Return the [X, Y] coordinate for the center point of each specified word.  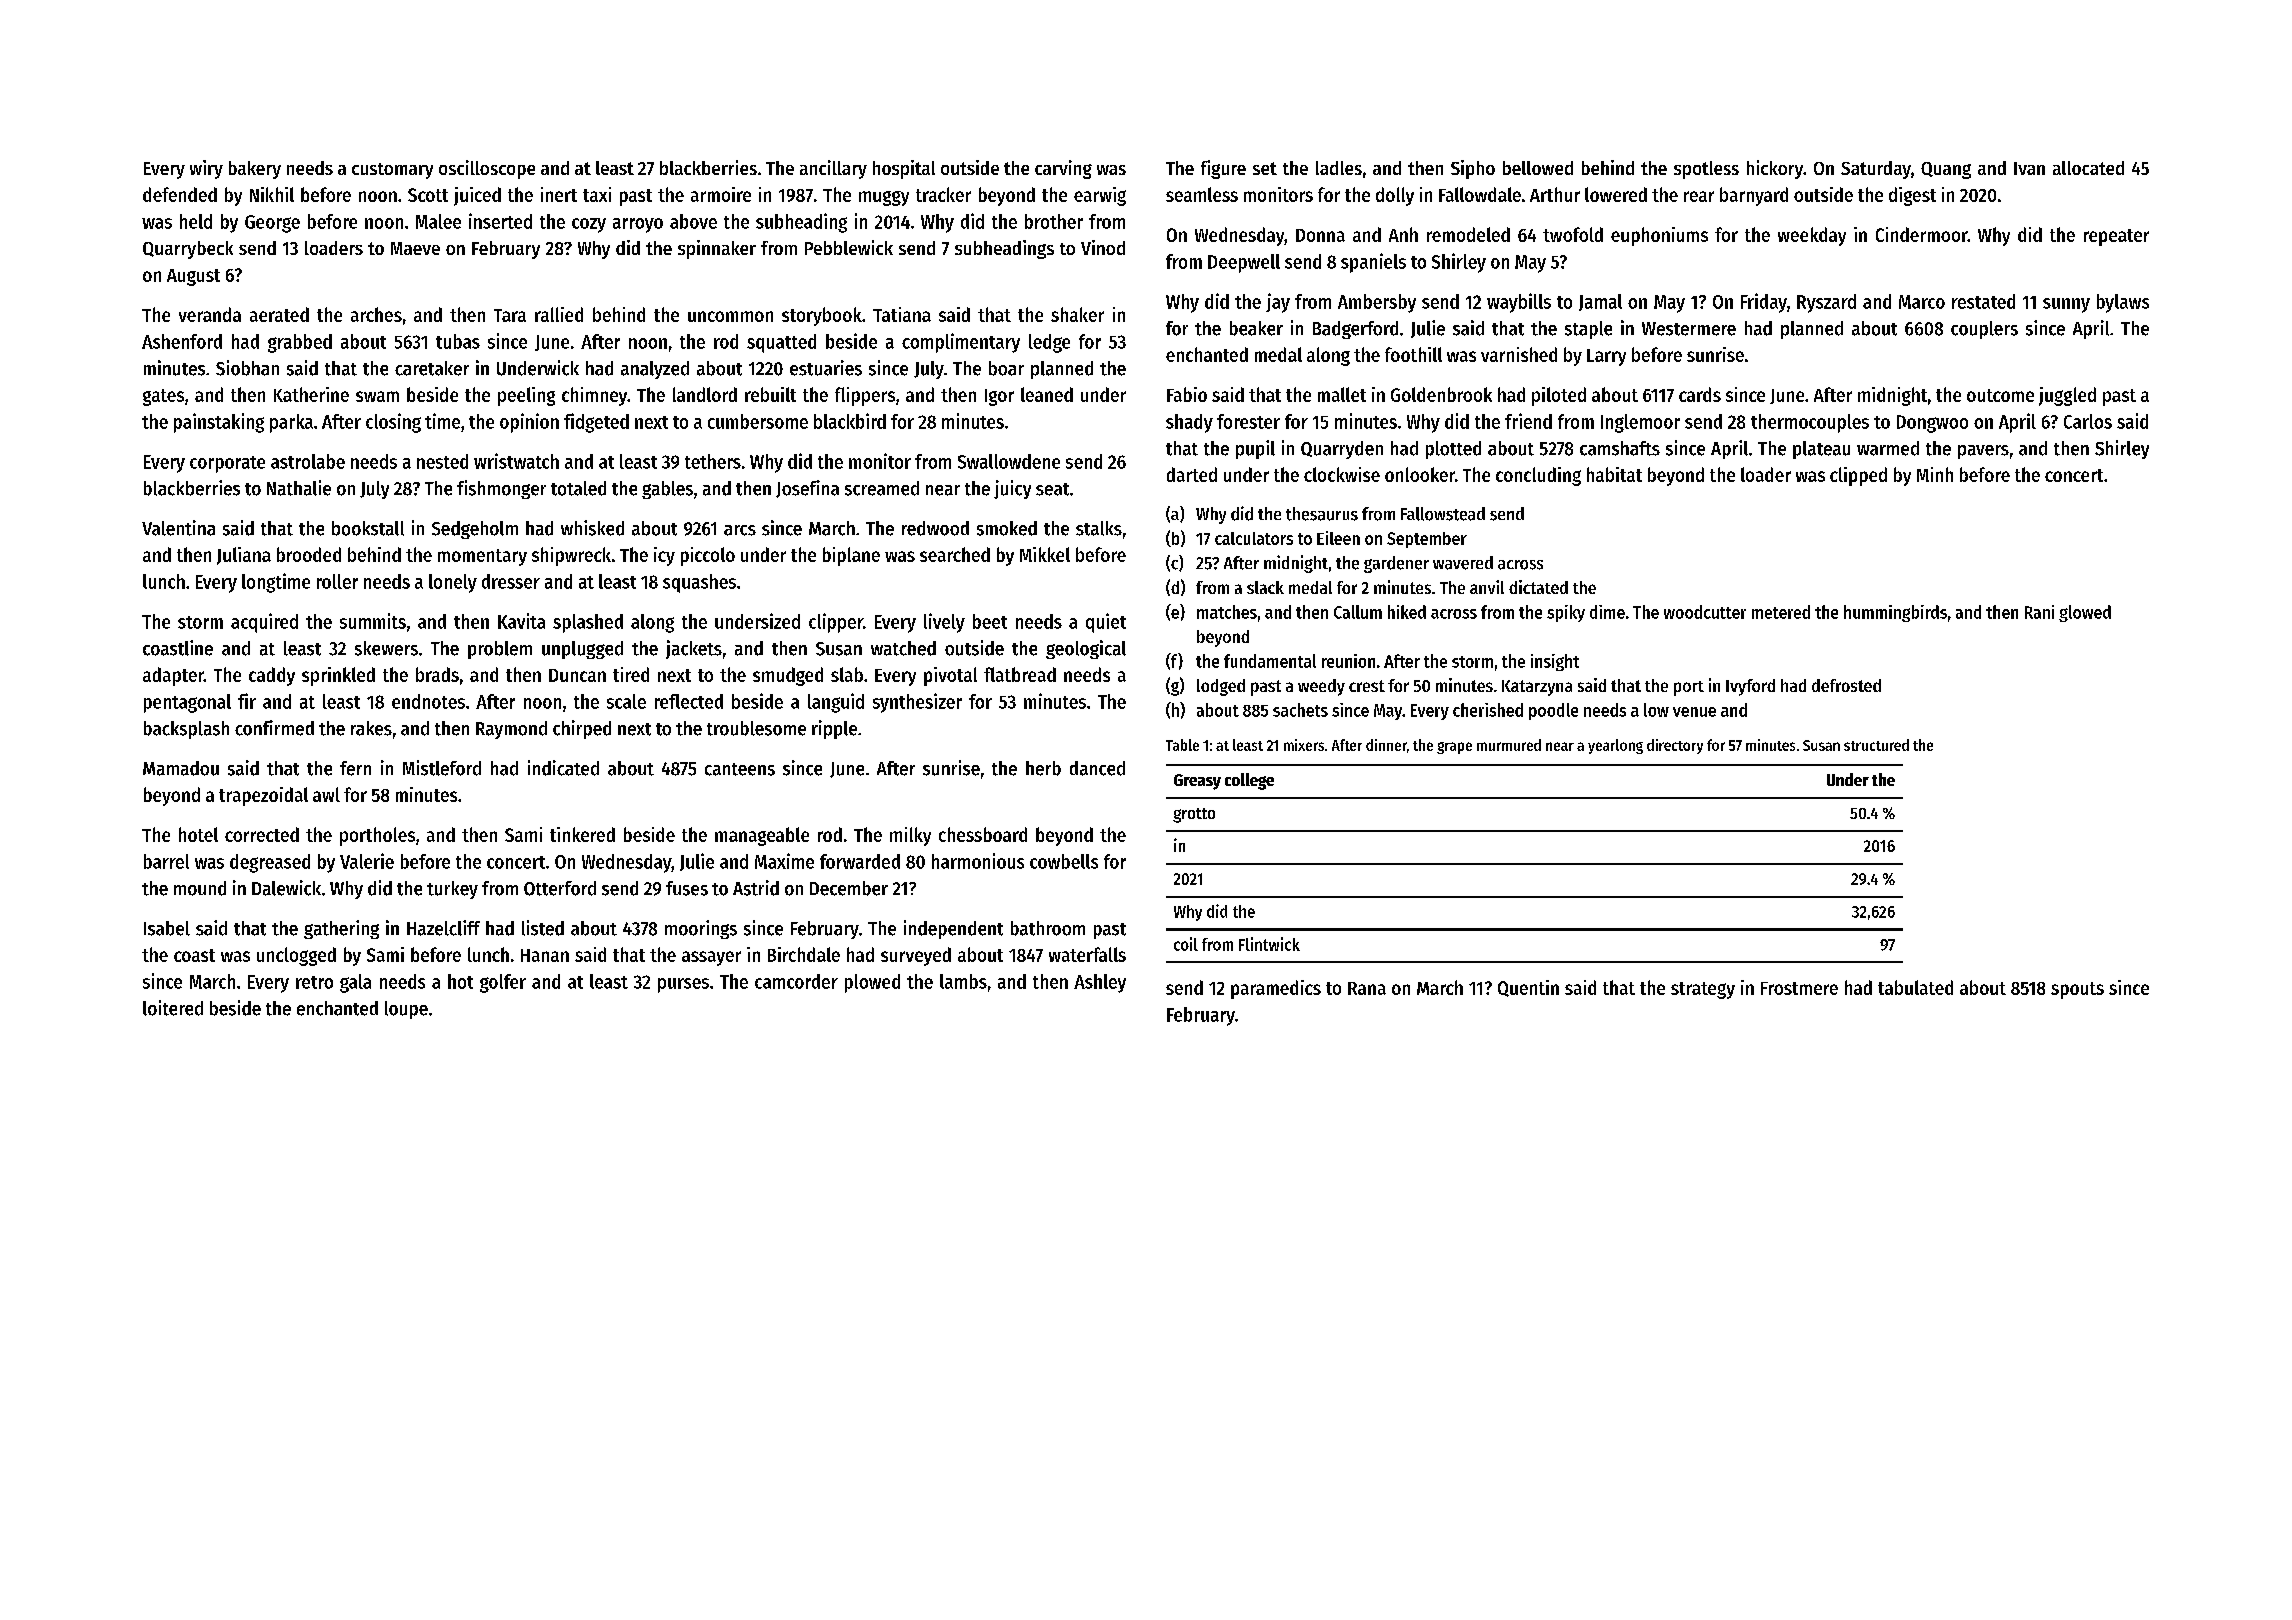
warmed [1888, 448]
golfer [503, 983]
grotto [1194, 815]
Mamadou [181, 768]
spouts [2077, 990]
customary [392, 171]
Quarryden [1342, 450]
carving [1063, 169]
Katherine [311, 394]
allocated [2088, 168]
